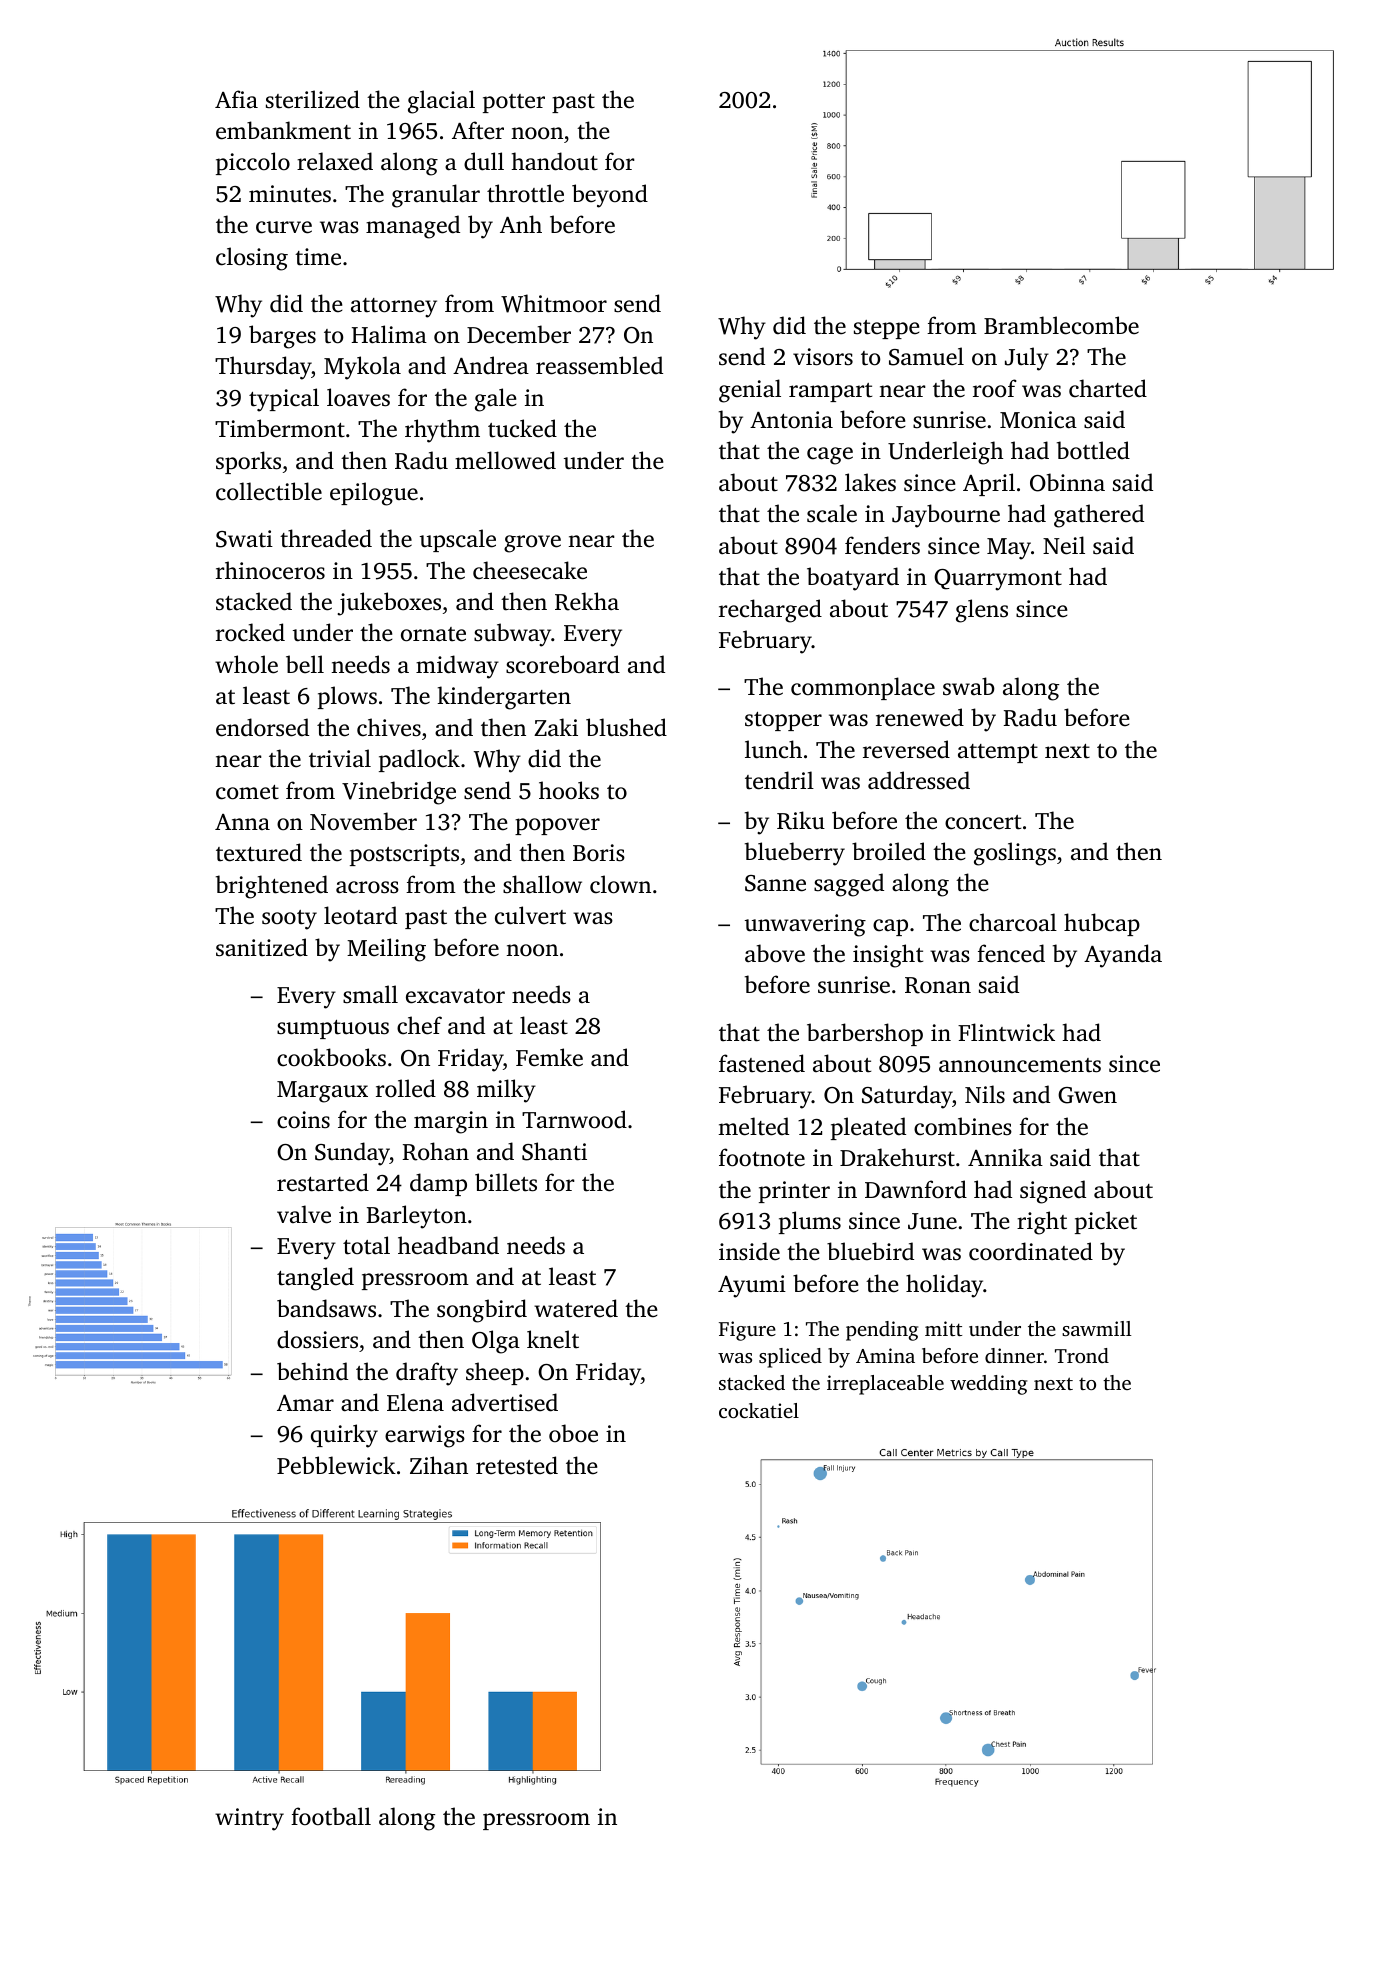 The image size is (1386, 1969). What do you see at coordinates (366, 1245) in the page?
I see `total` at bounding box center [366, 1245].
